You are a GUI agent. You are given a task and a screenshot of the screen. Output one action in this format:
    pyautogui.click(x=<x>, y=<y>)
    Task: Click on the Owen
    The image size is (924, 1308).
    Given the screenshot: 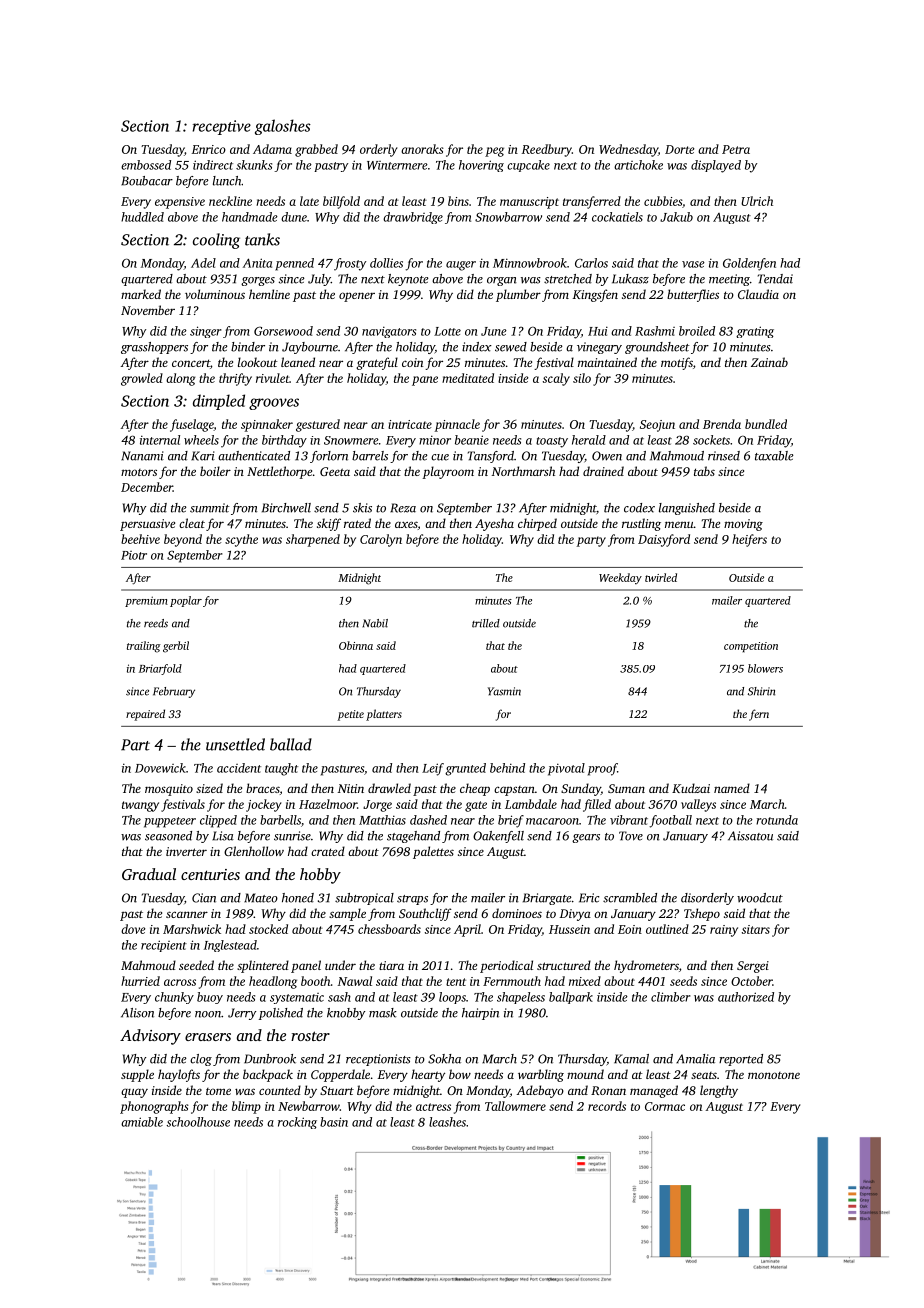 What is the action you would take?
    pyautogui.click(x=607, y=456)
